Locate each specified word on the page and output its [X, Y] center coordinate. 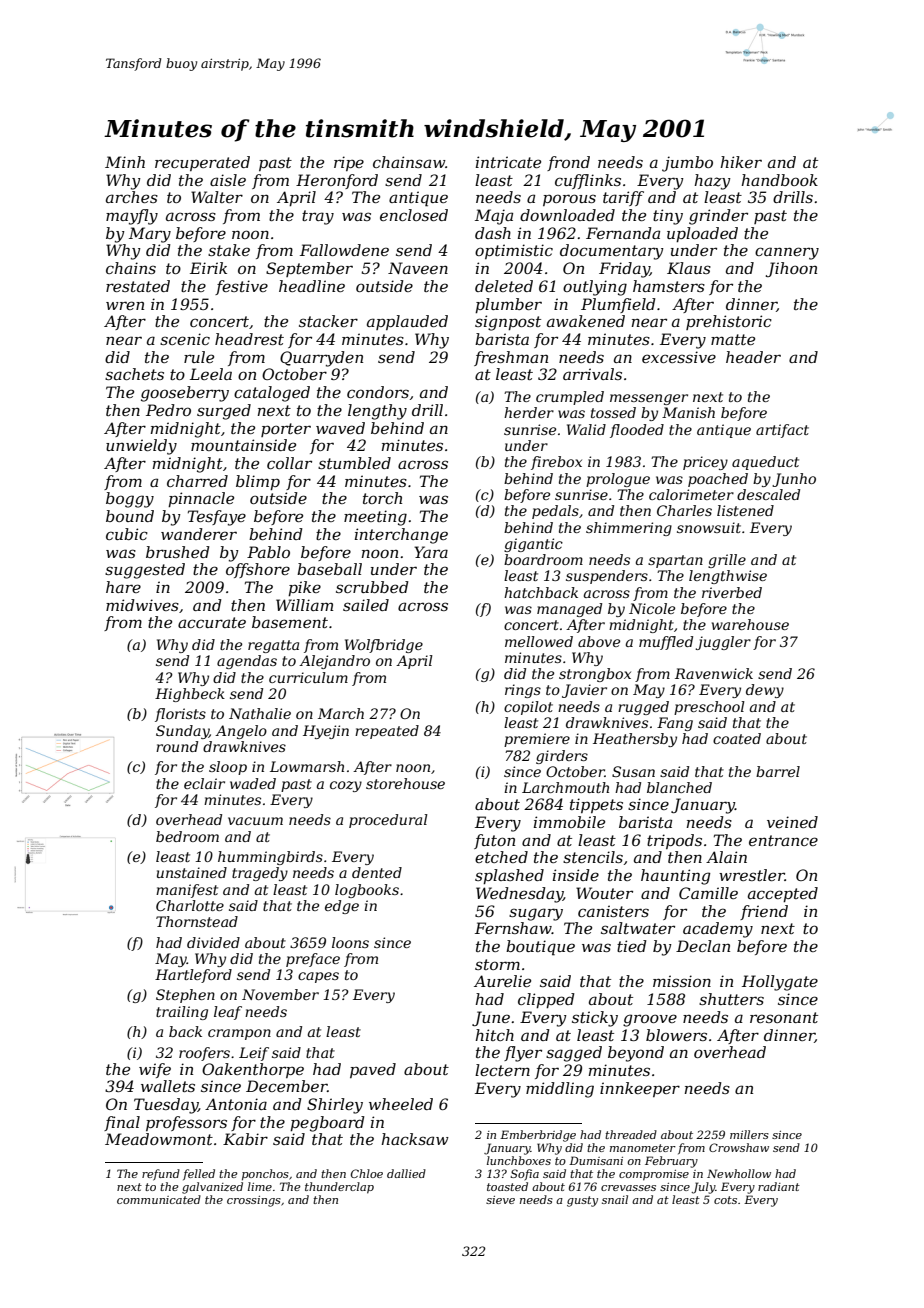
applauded [407, 322]
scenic [185, 339]
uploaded [702, 234]
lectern [502, 1070]
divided [213, 942]
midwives [142, 605]
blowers [676, 1035]
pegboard [327, 1124]
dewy [765, 691]
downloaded [567, 215]
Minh [125, 162]
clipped [546, 1000]
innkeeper [640, 1089]
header [753, 357]
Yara [431, 552]
